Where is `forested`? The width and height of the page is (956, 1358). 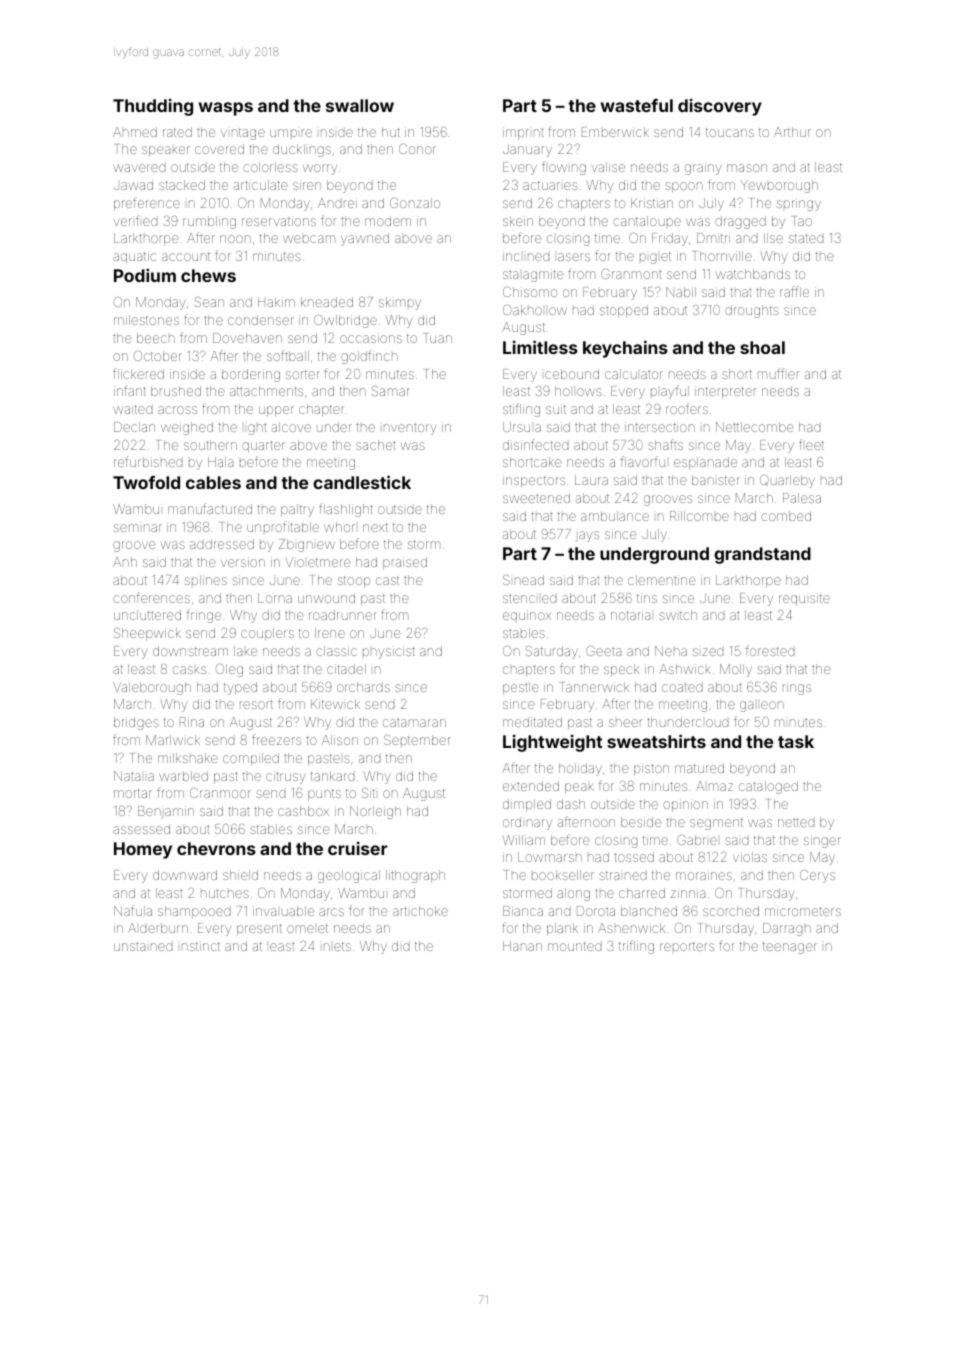
forested is located at coordinates (770, 650).
